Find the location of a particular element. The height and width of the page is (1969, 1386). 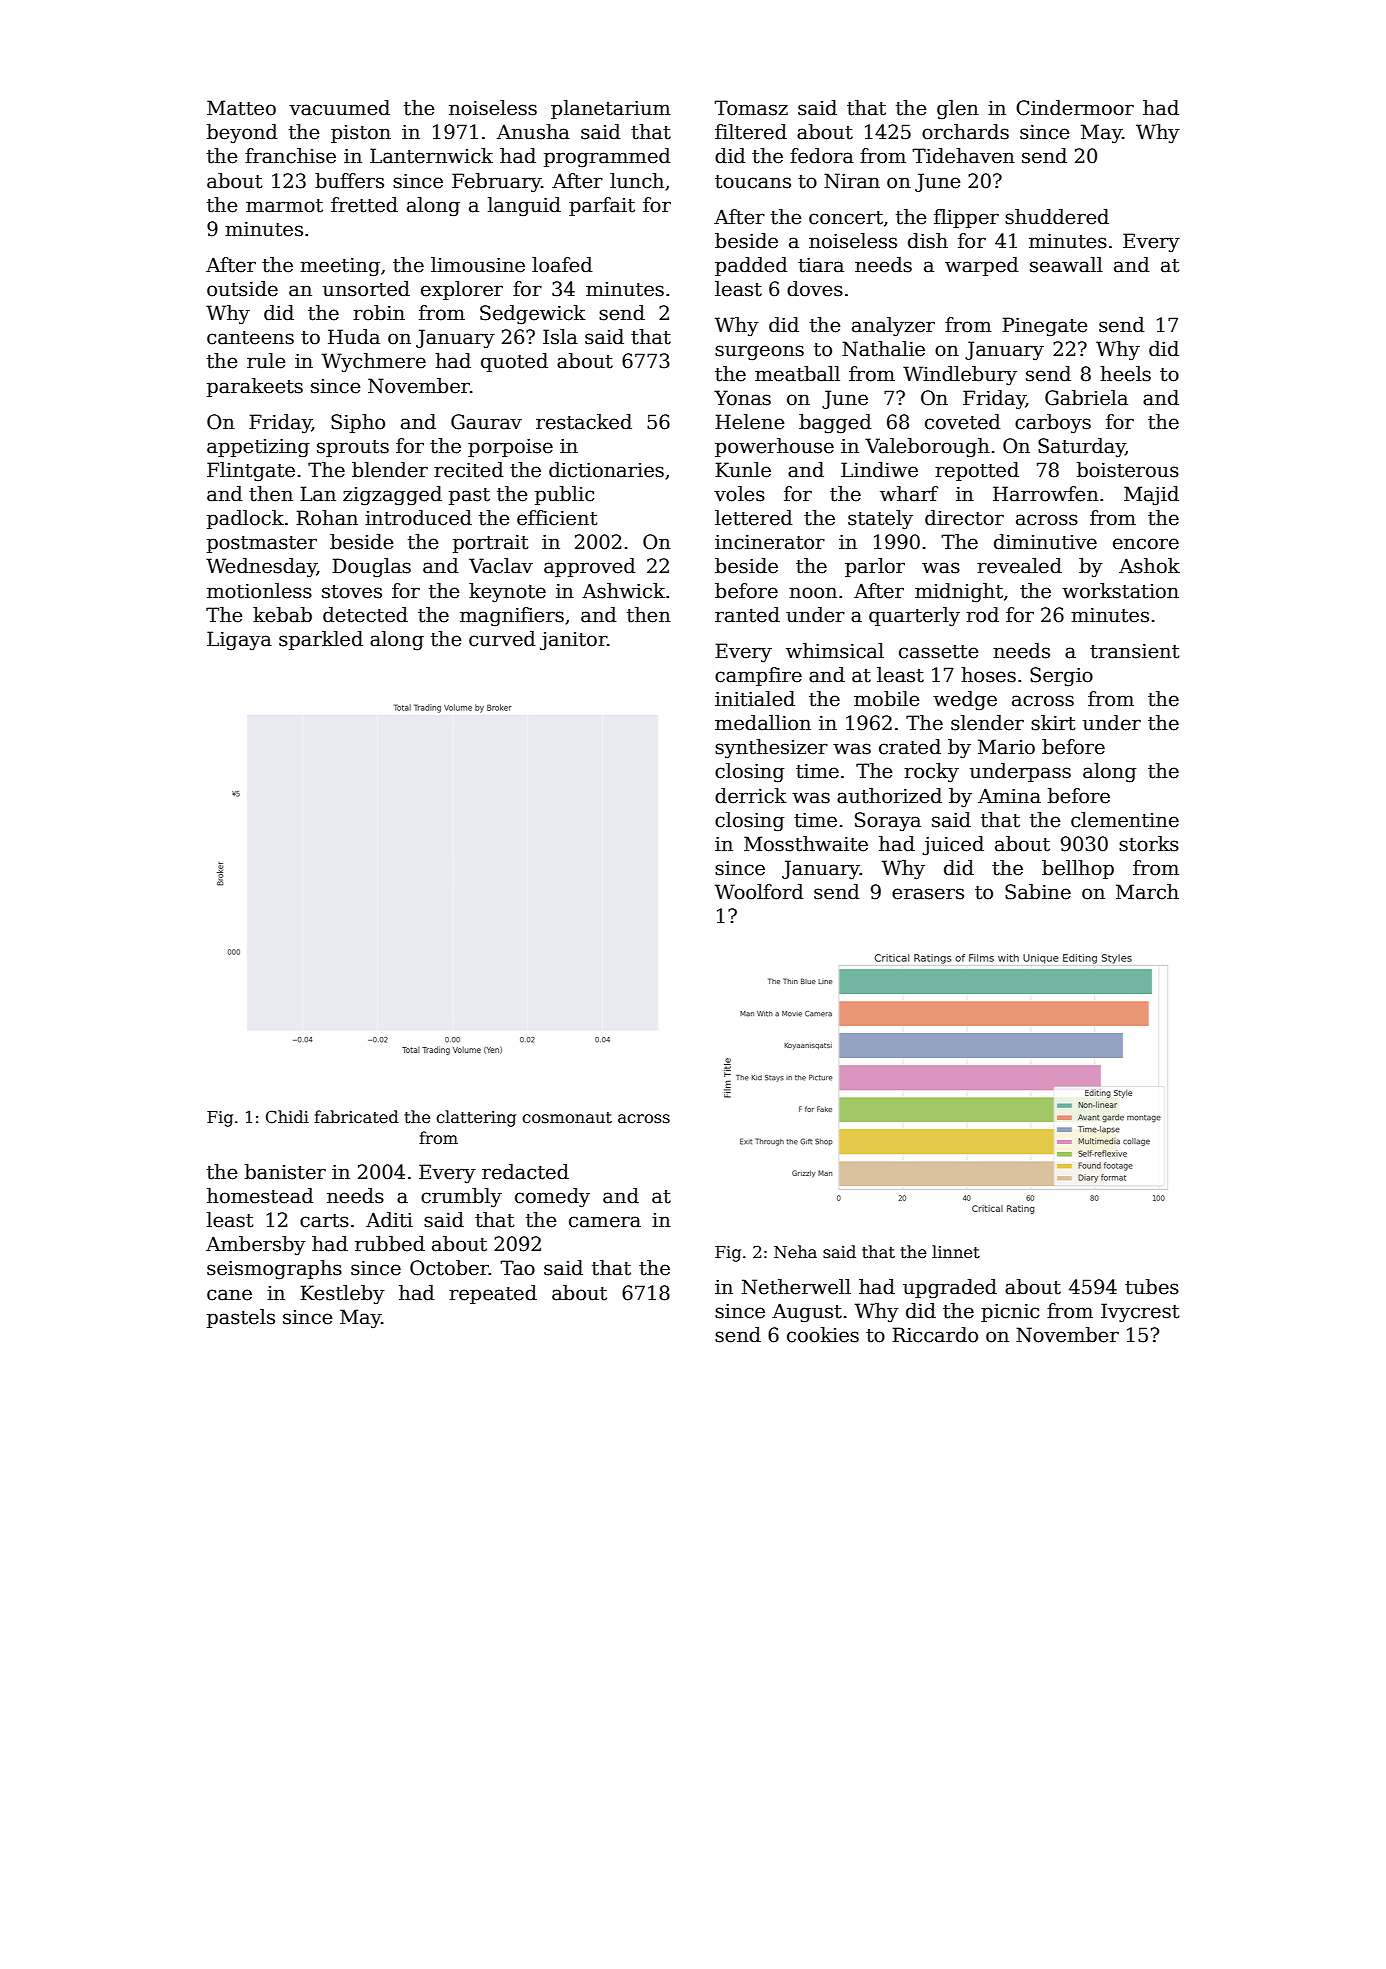

seawall is located at coordinates (1066, 265).
